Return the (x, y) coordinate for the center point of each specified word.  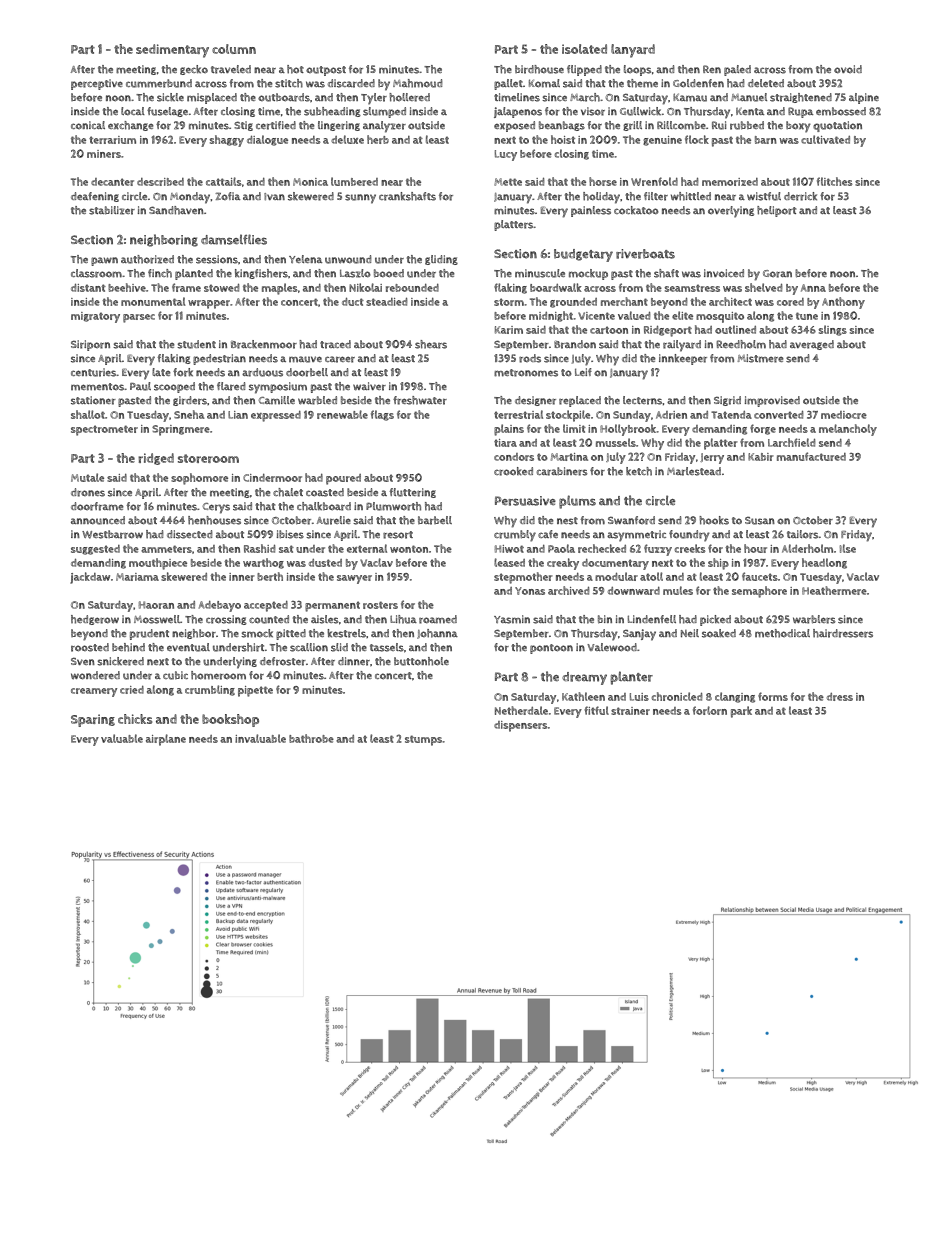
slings (833, 330)
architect (730, 301)
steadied (387, 301)
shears (431, 344)
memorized (730, 182)
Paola (561, 548)
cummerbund (159, 83)
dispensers (521, 726)
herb (378, 139)
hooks (714, 520)
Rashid (260, 548)
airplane (166, 740)
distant (88, 287)
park (741, 712)
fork (183, 372)
